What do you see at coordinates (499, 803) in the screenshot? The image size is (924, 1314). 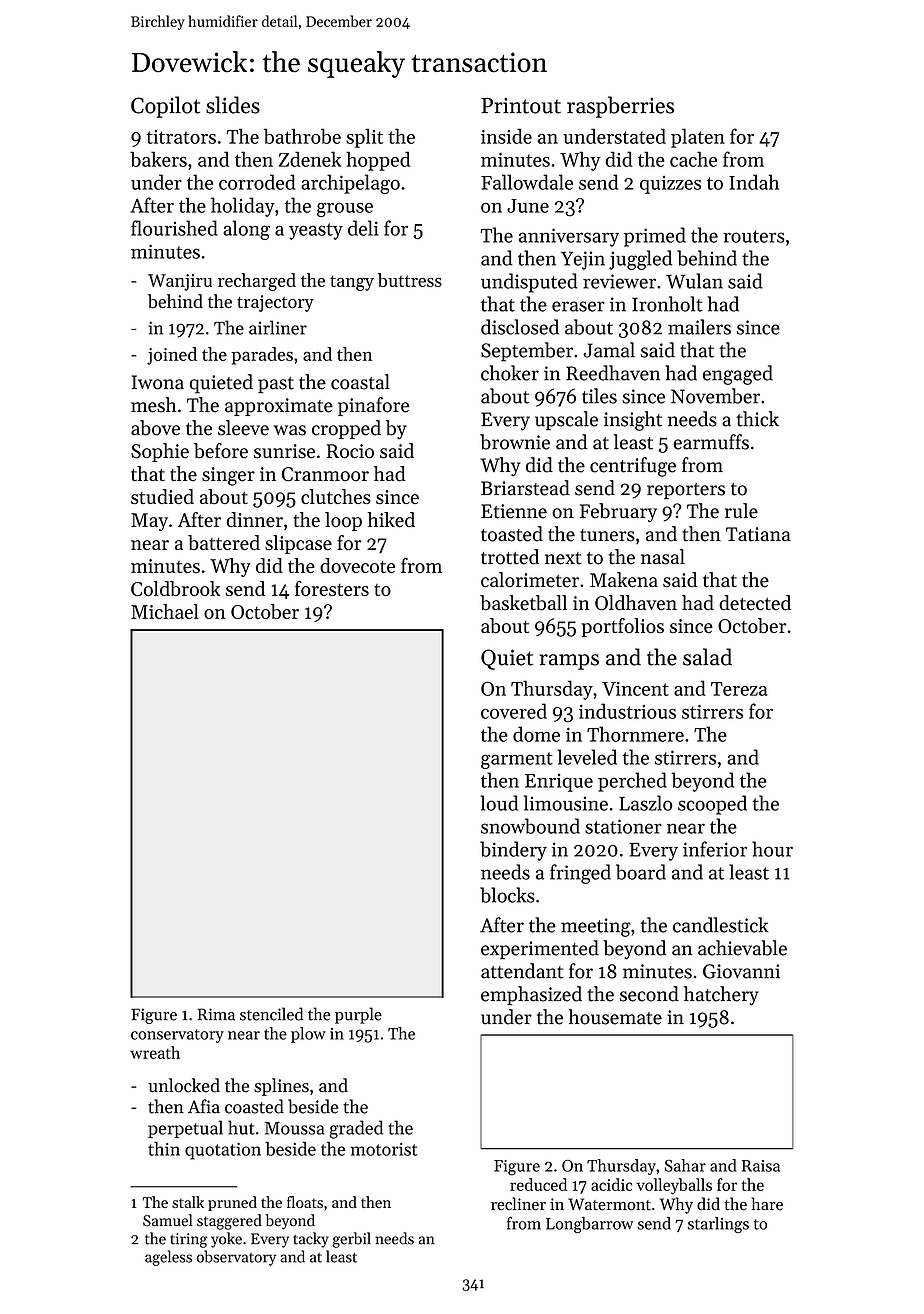 I see `loud` at bounding box center [499, 803].
